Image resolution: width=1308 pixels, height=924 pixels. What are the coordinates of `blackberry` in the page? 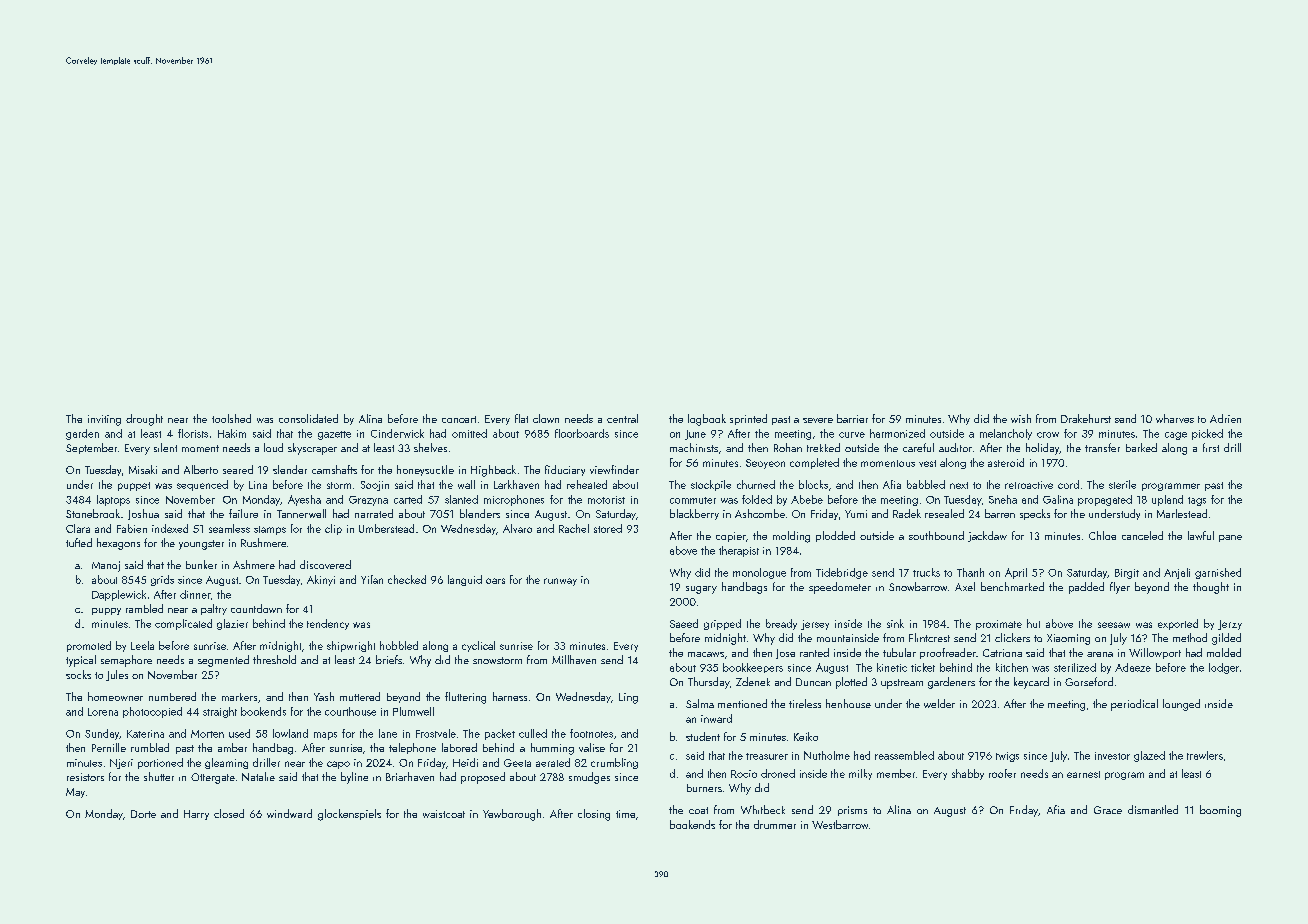 It's located at (694, 514).
